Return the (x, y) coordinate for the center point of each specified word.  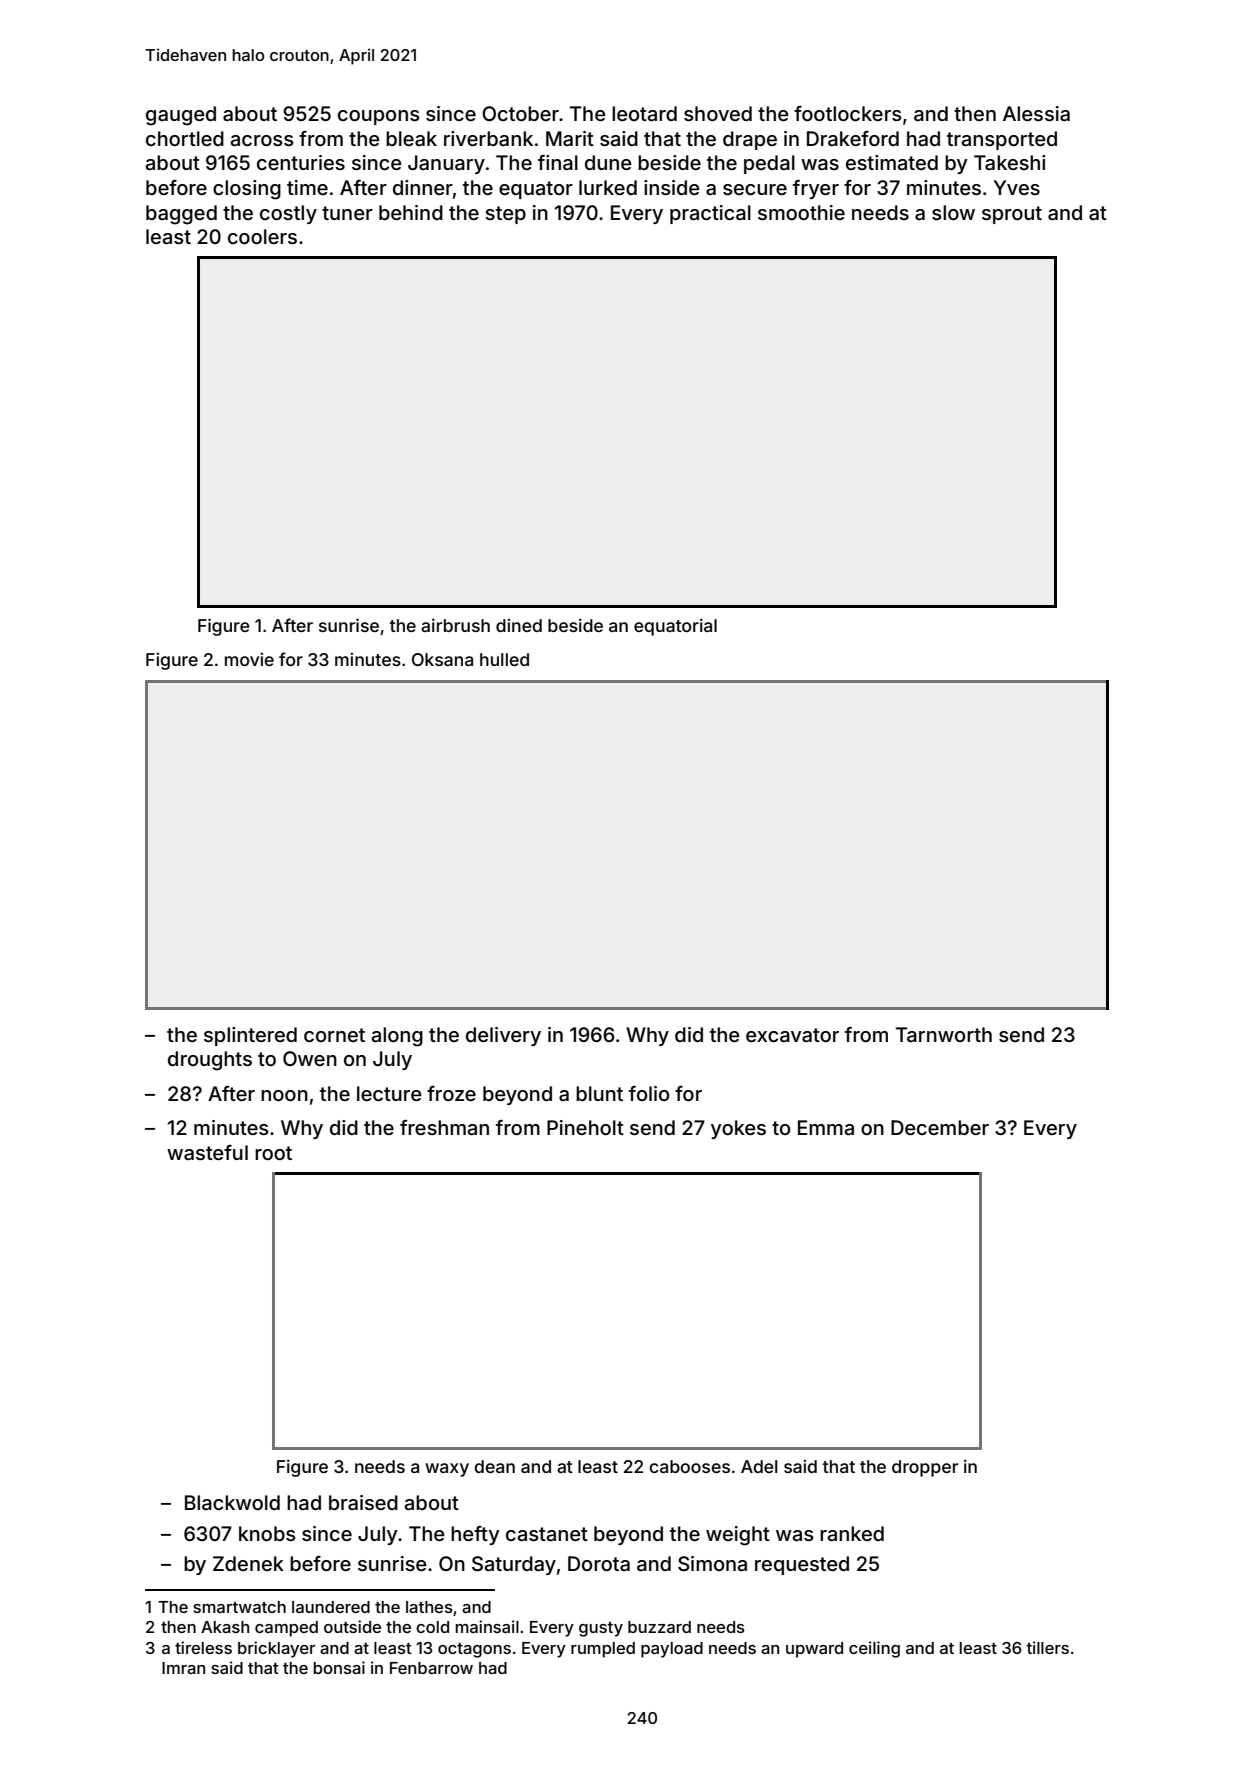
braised (363, 1502)
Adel (759, 1466)
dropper (925, 1468)
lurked (608, 187)
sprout (1012, 215)
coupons (379, 117)
